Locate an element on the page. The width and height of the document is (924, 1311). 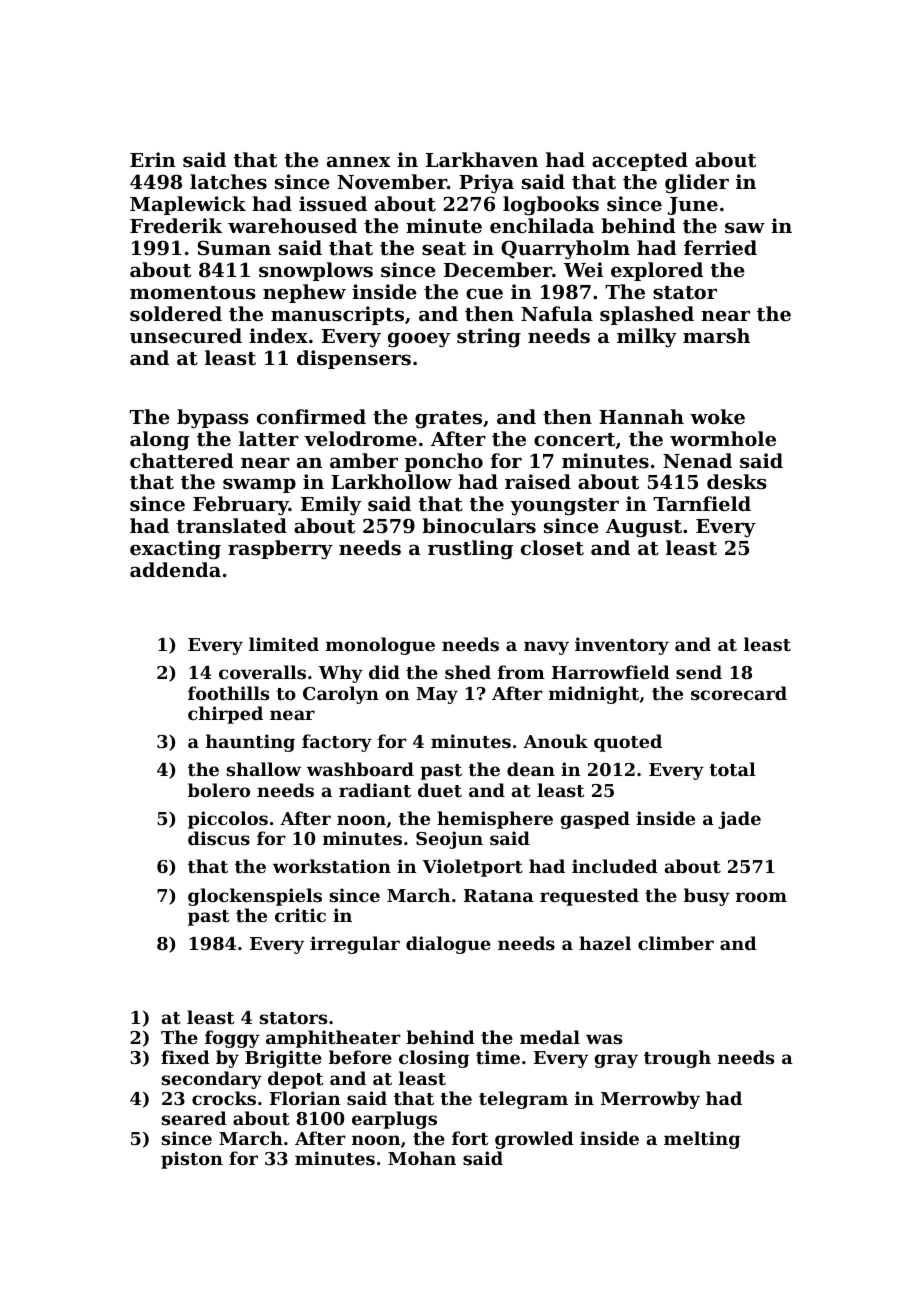
Priya is located at coordinates (486, 184).
